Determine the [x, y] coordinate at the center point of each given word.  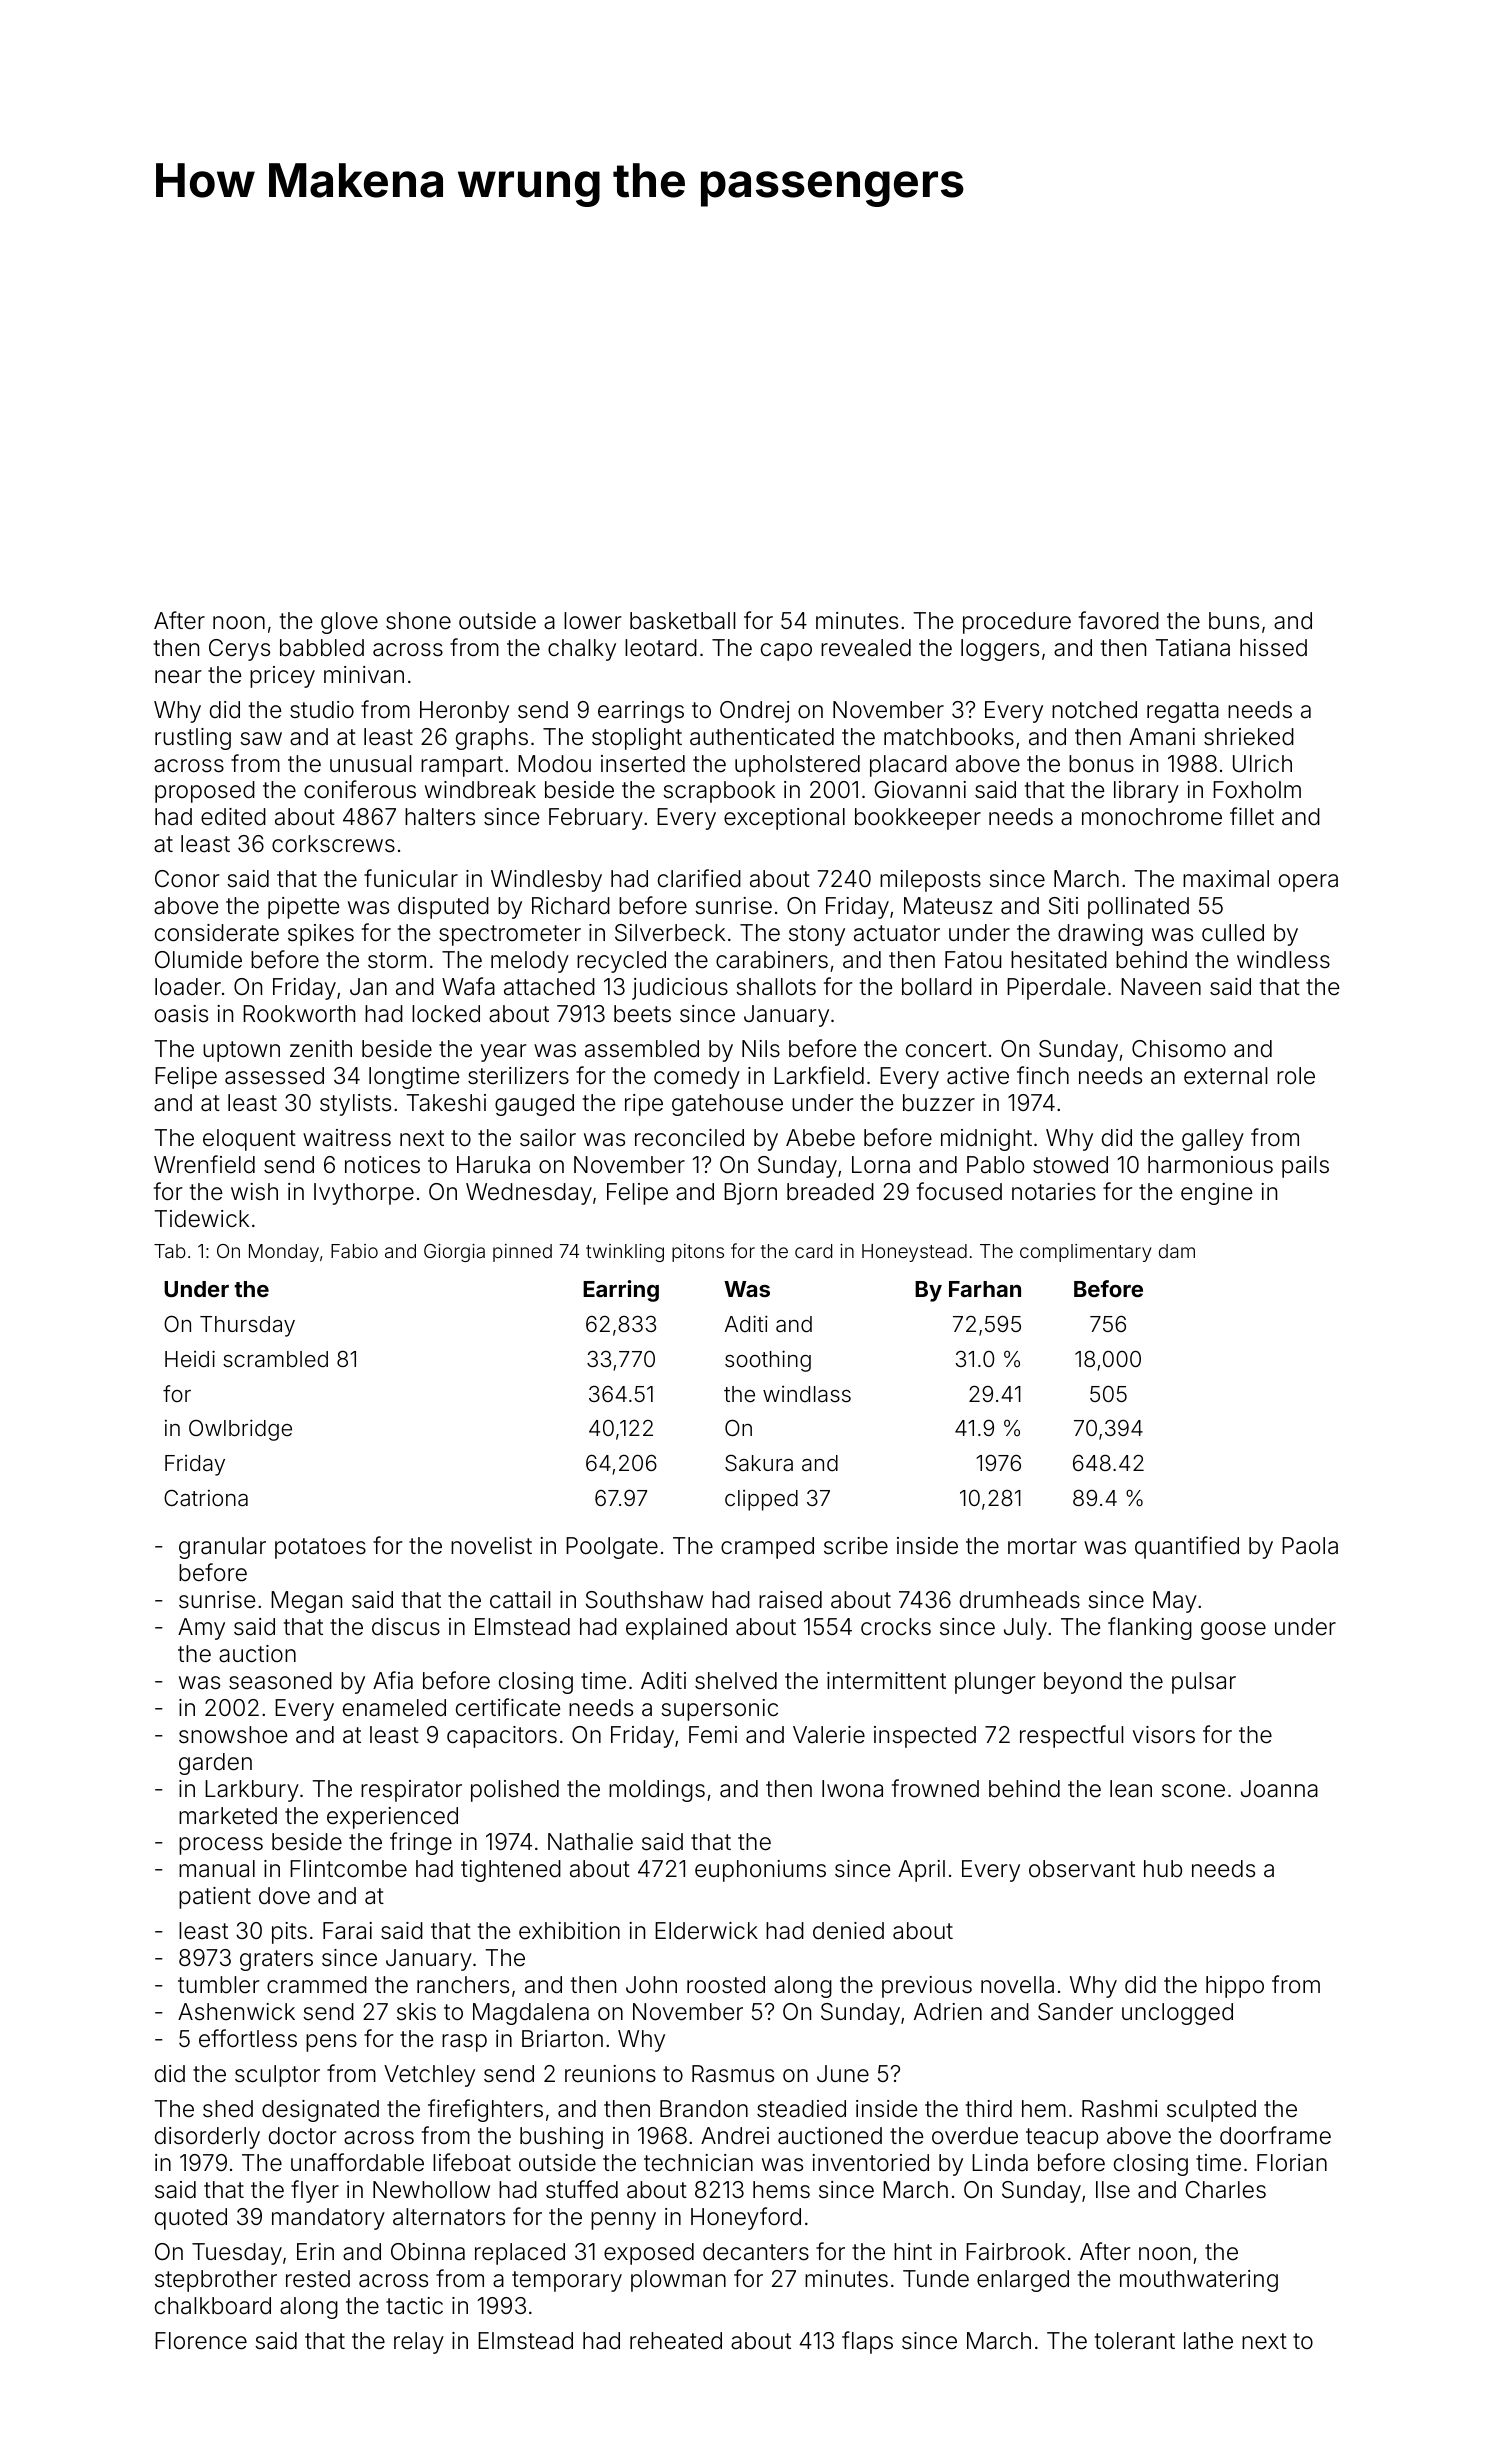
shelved [736, 1681]
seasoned [280, 1681]
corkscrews [333, 844]
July [1025, 1629]
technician [698, 2163]
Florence [201, 2341]
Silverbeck [670, 933]
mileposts [930, 881]
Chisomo [1179, 1048]
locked [446, 1014]
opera [1308, 883]
